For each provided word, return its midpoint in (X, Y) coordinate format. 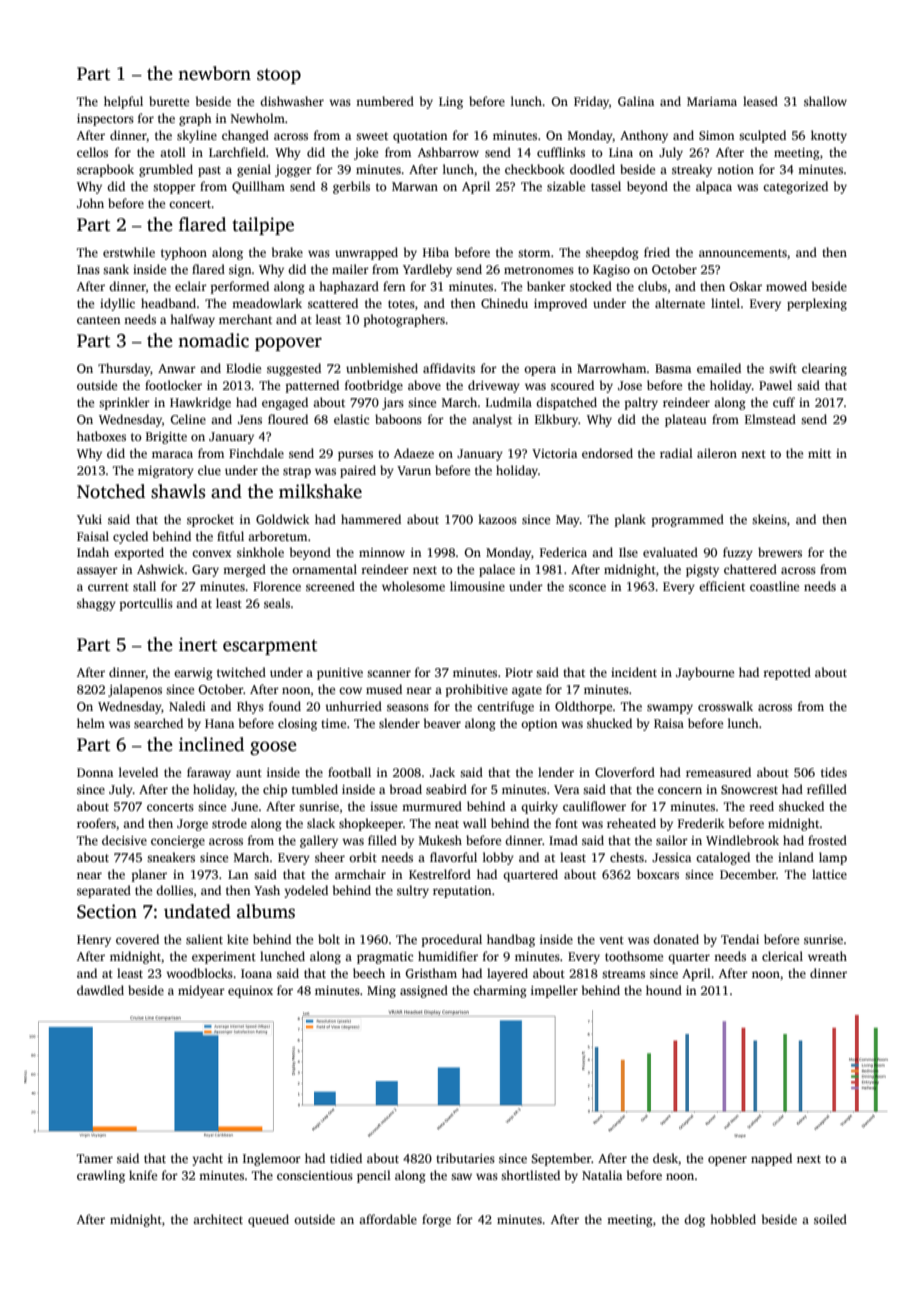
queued (268, 1220)
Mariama (712, 101)
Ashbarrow (448, 152)
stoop (279, 76)
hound (664, 990)
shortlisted (530, 1175)
